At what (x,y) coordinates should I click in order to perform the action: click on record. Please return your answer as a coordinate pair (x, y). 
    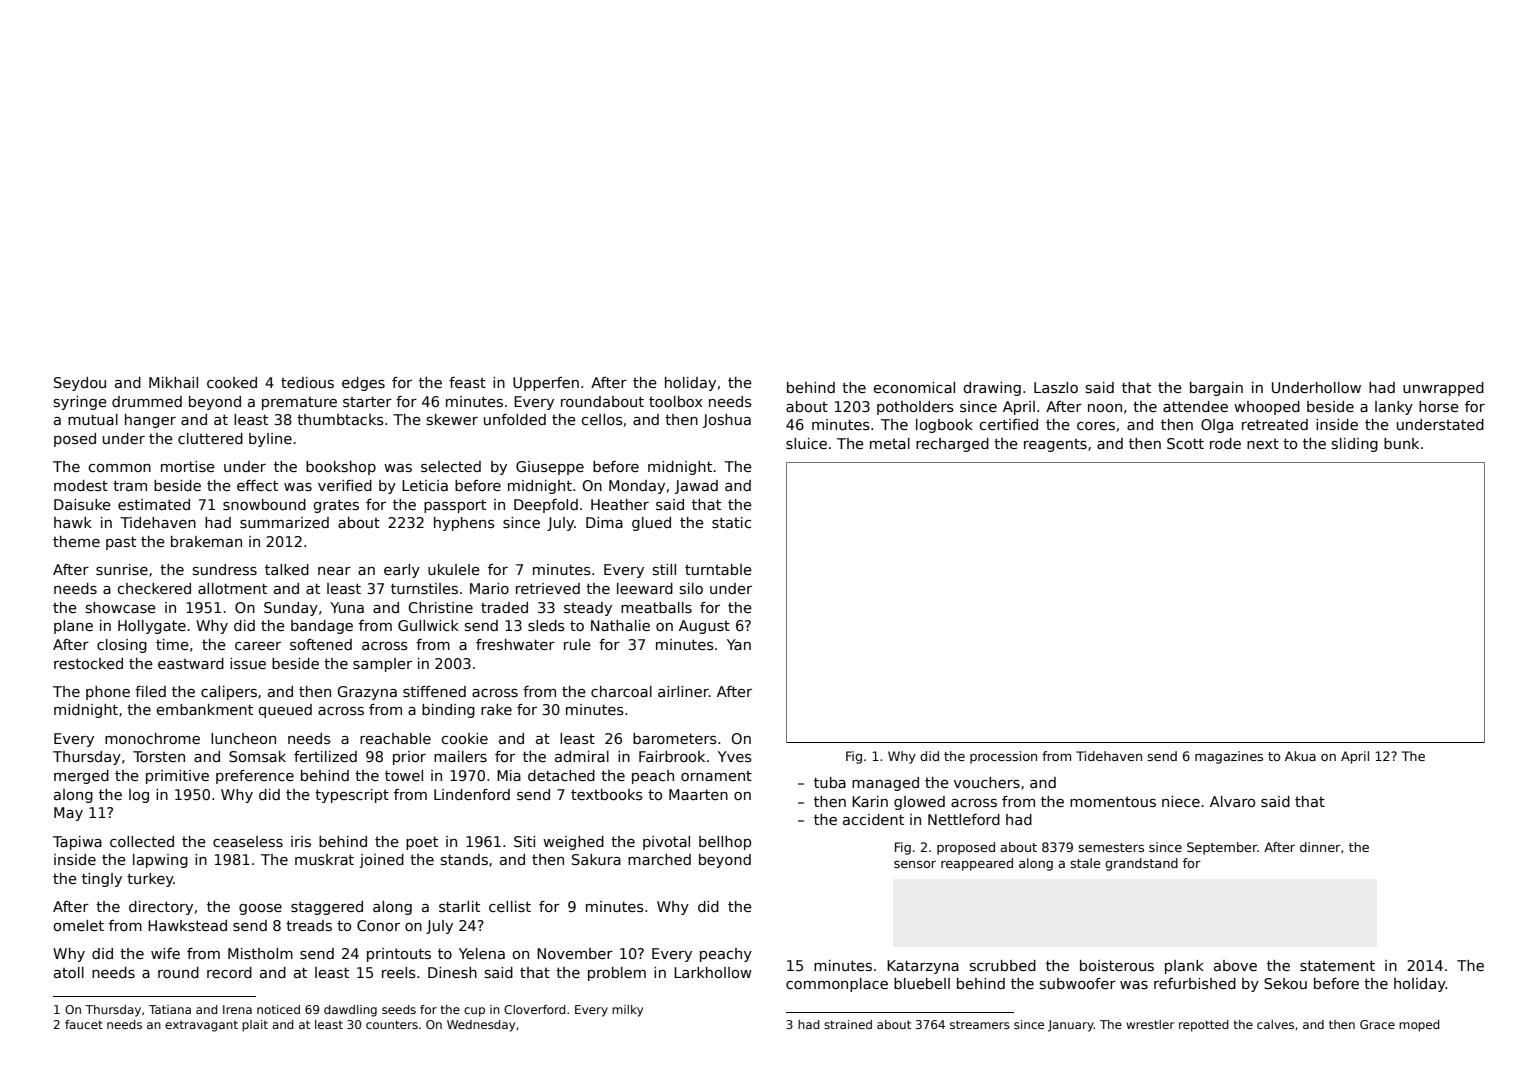
    Looking at the image, I should click on (229, 972).
